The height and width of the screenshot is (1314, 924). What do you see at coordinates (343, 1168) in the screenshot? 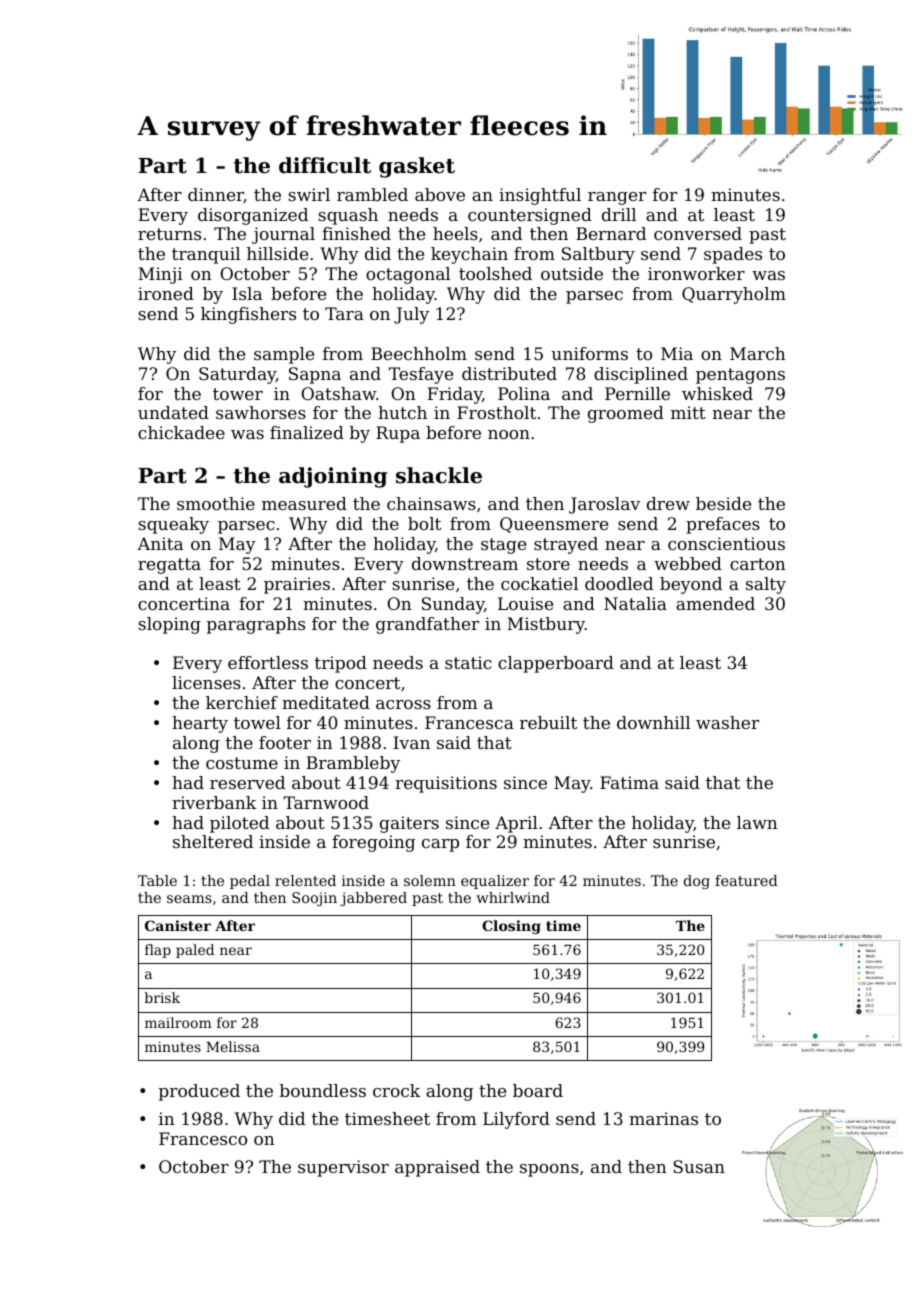
I see `supervisor` at bounding box center [343, 1168].
